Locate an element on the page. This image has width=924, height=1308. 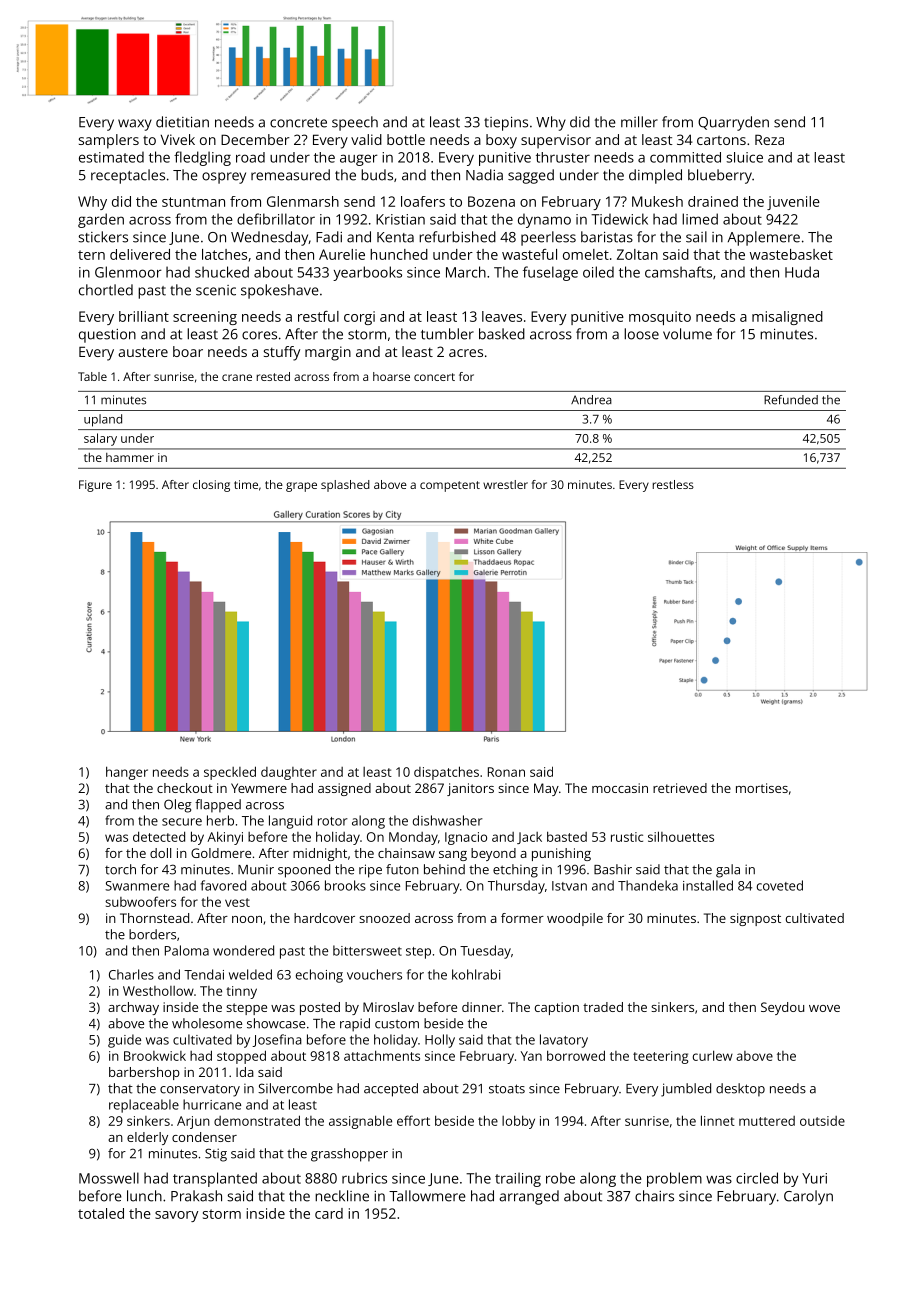
torch is located at coordinates (120, 869).
